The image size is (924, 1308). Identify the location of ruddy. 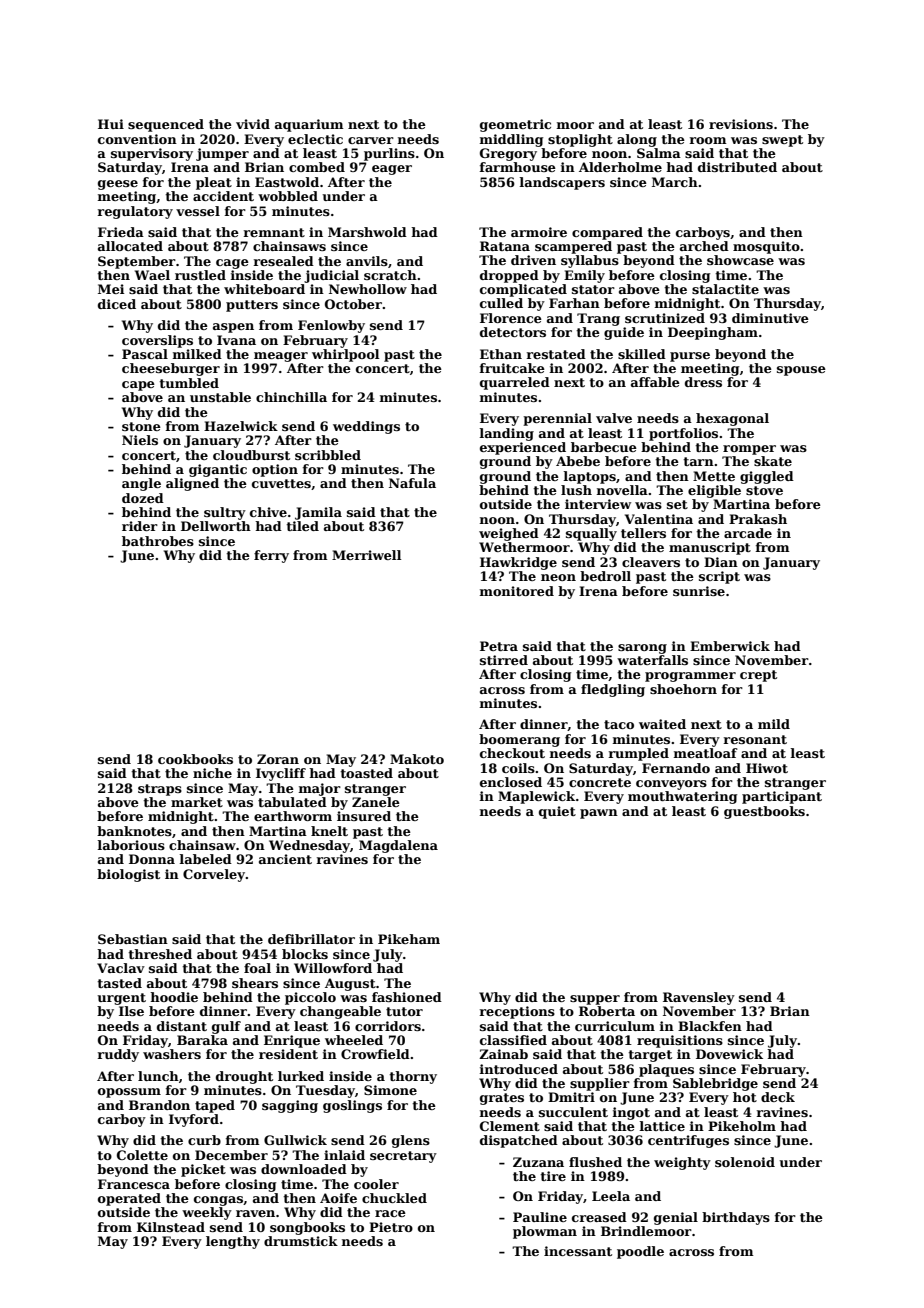
(118, 1055).
